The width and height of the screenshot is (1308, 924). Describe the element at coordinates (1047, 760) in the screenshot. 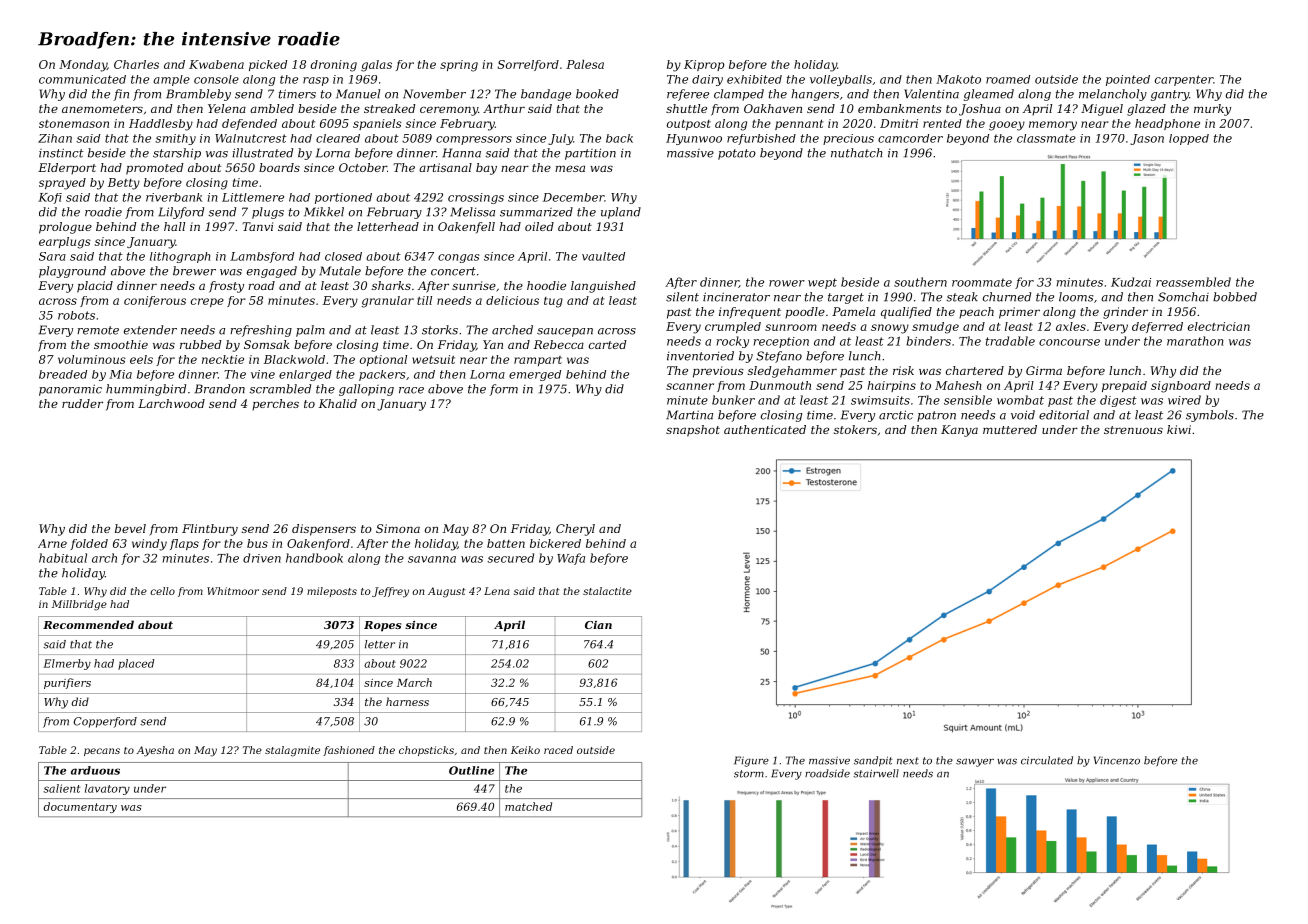

I see `circulated` at that location.
